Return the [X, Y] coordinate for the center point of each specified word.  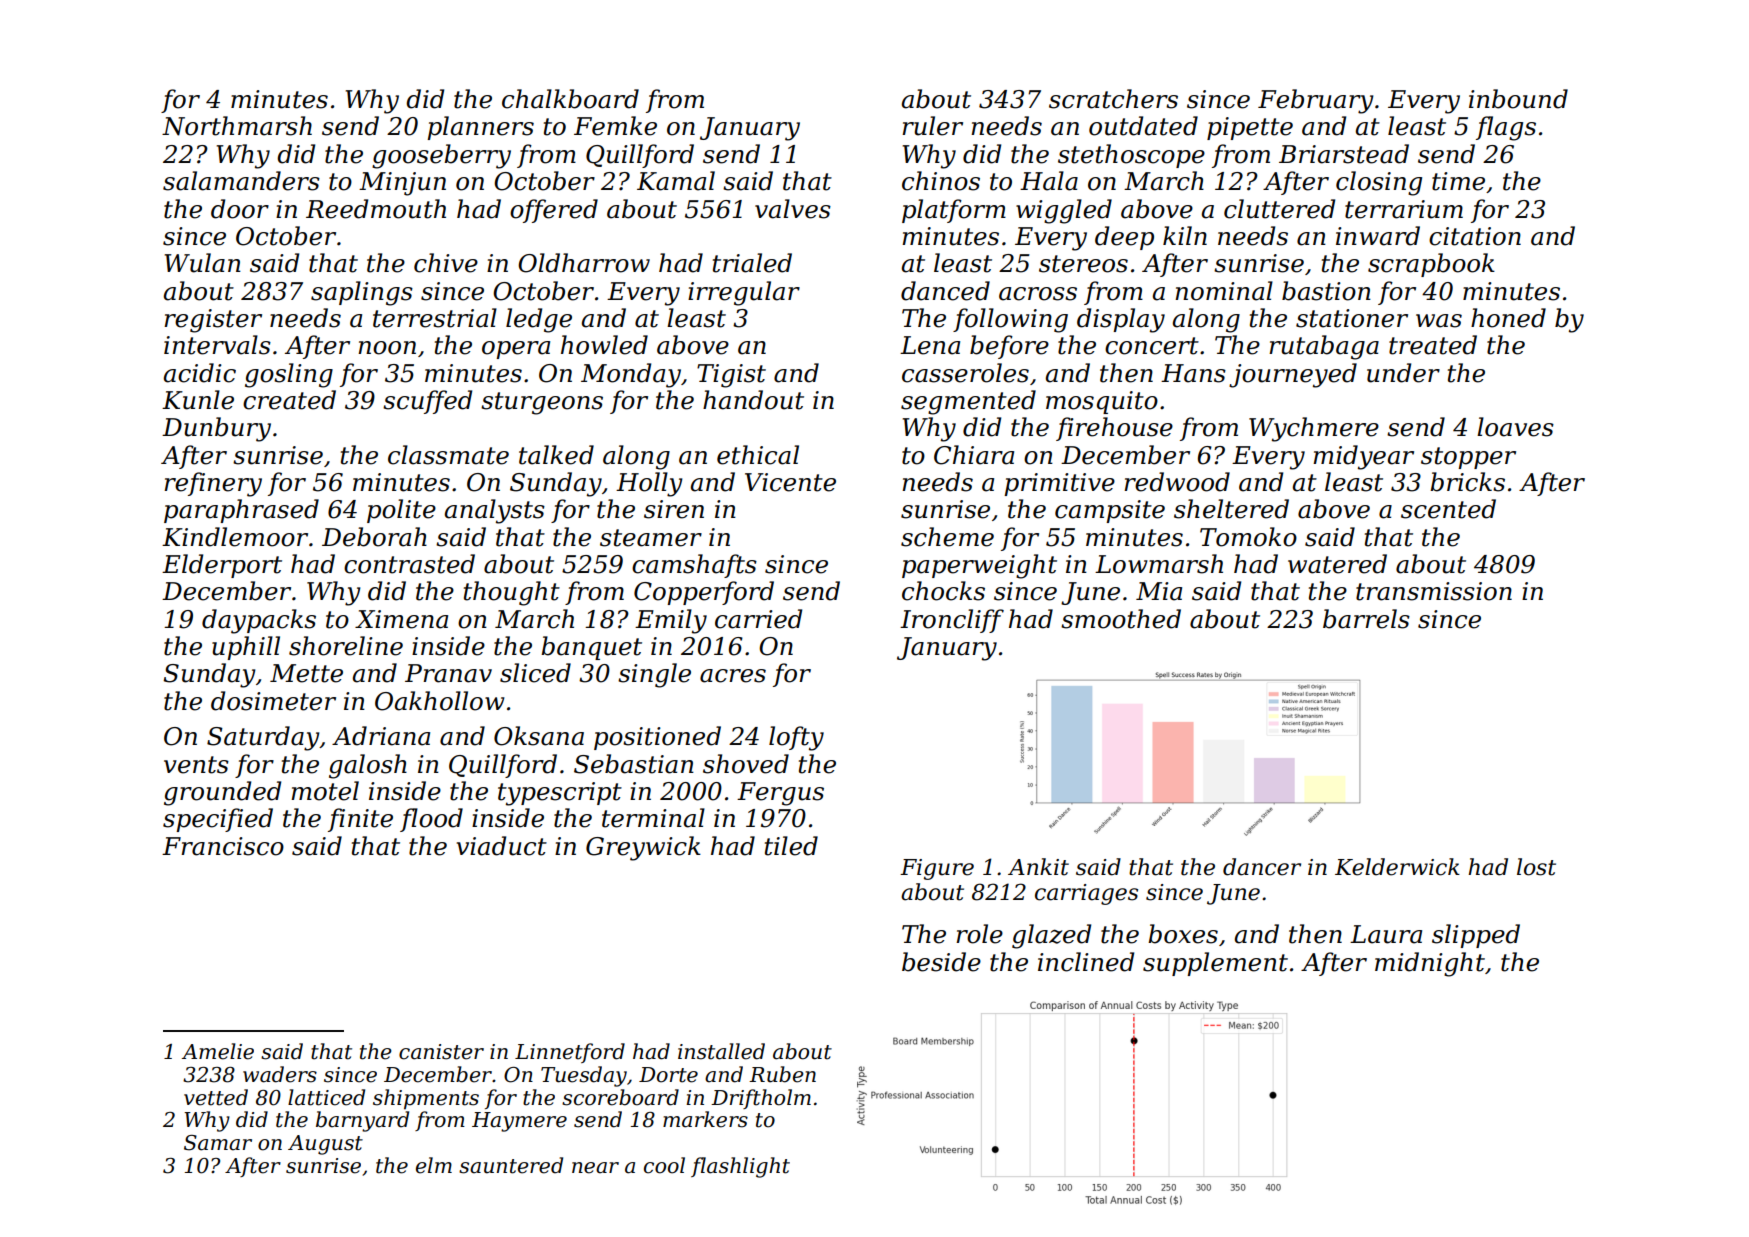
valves [793, 209]
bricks [1467, 482]
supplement [1215, 964]
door [240, 209]
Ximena [401, 619]
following [1010, 320]
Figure [937, 869]
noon [387, 348]
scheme [947, 537]
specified [218, 820]
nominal [1224, 291]
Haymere [519, 1122]
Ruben [782, 1074]
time [1458, 181]
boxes [1183, 934]
